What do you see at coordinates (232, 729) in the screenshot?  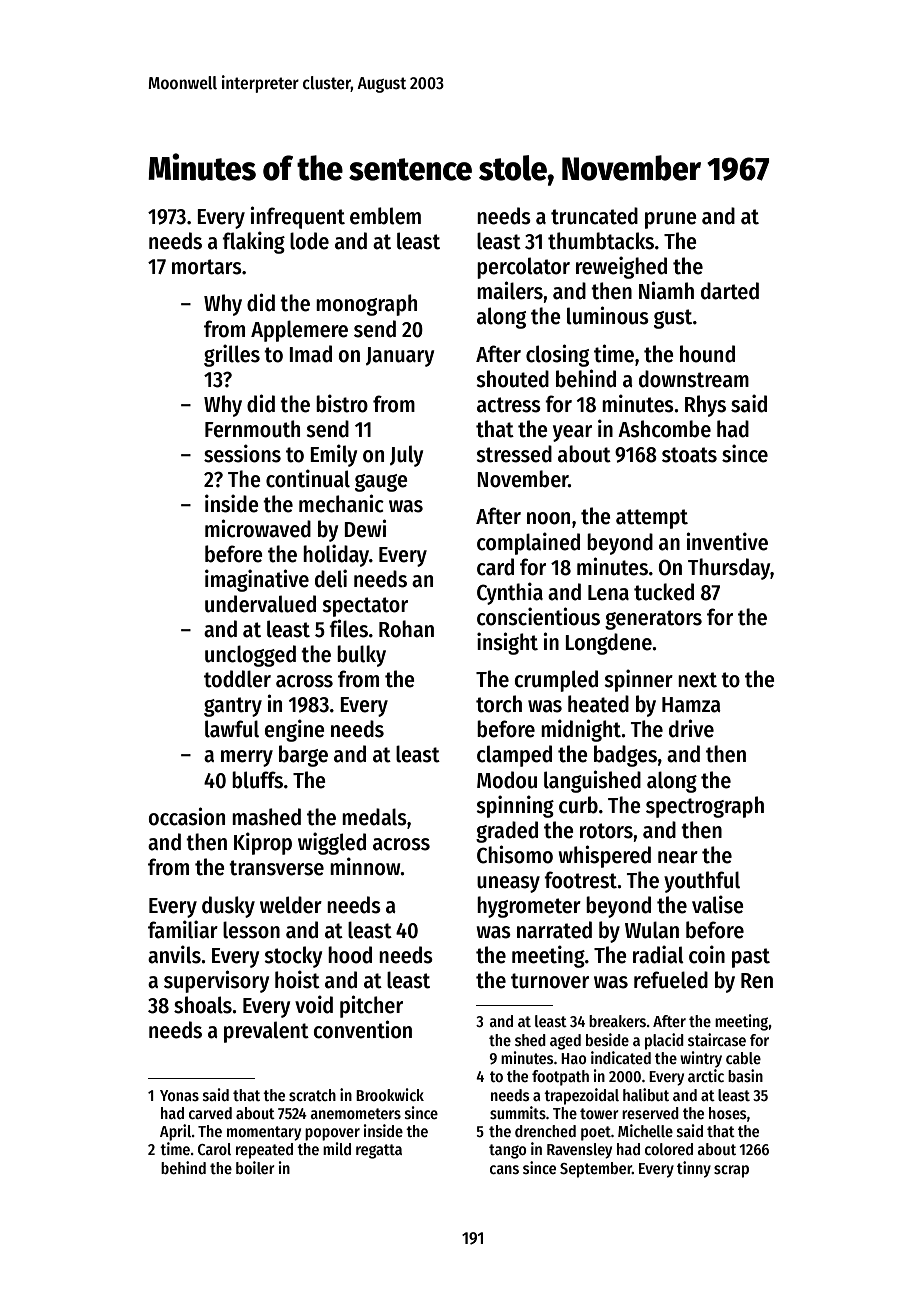 I see `lawful` at bounding box center [232, 729].
